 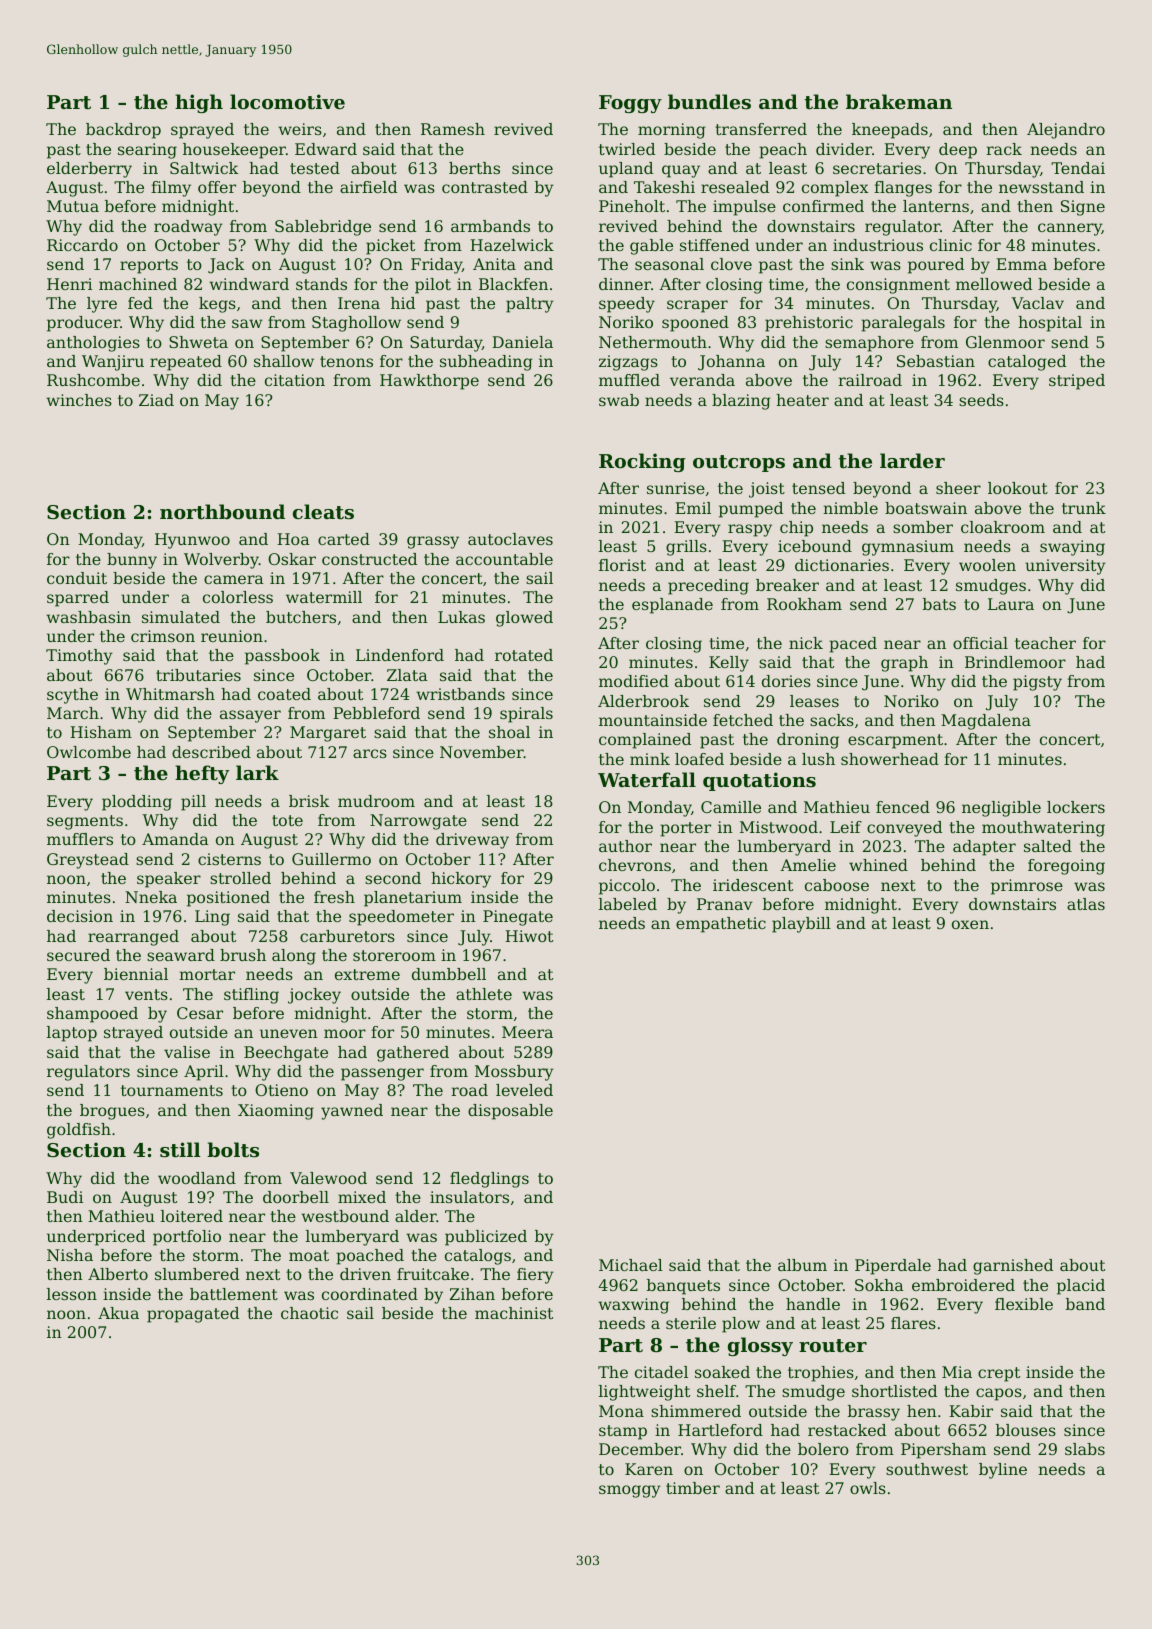 What do you see at coordinates (630, 1491) in the image?
I see `smoggy` at bounding box center [630, 1491].
